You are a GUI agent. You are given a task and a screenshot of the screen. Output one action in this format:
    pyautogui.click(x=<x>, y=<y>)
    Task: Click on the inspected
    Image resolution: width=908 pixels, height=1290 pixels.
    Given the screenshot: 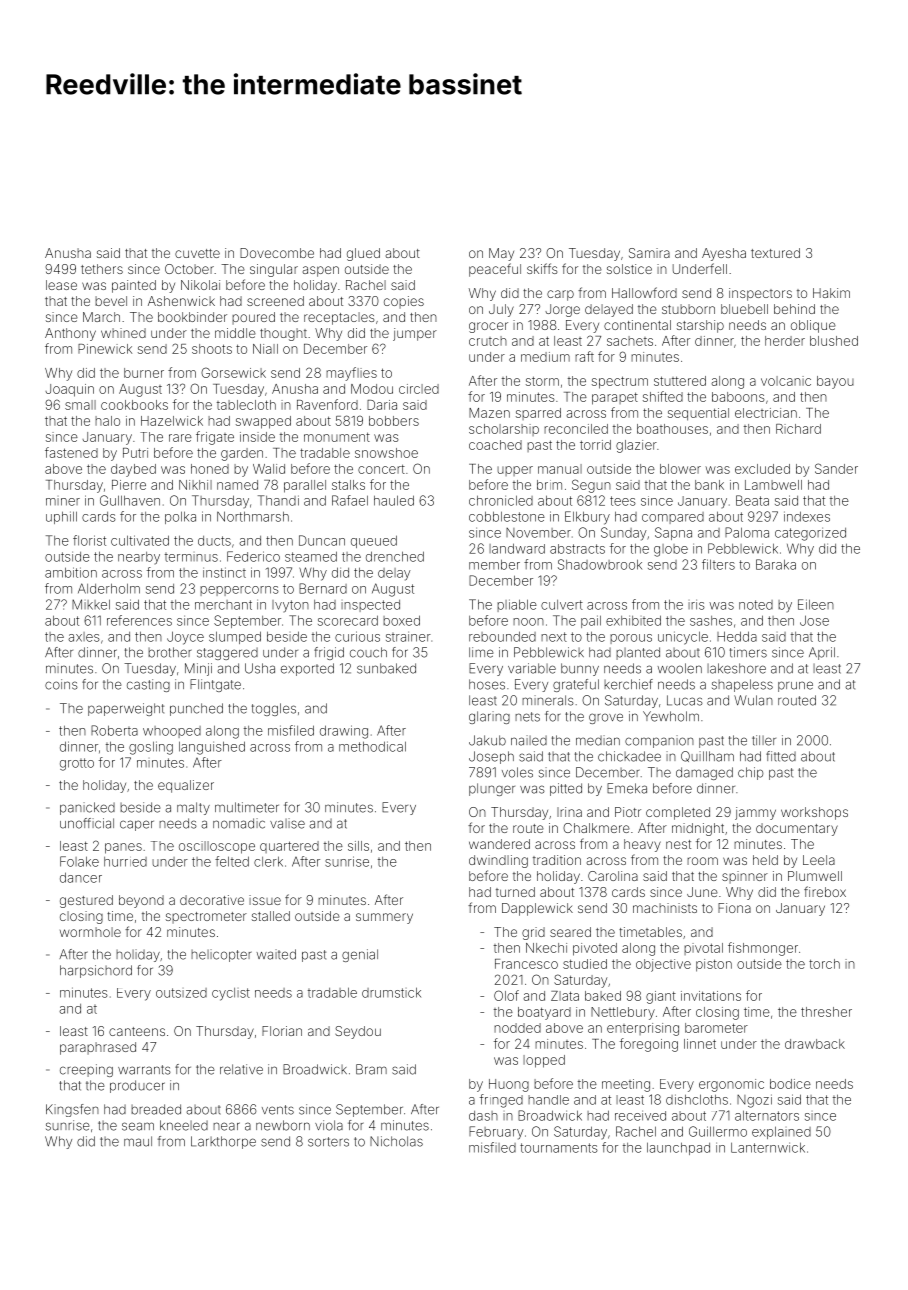 What is the action you would take?
    pyautogui.click(x=370, y=606)
